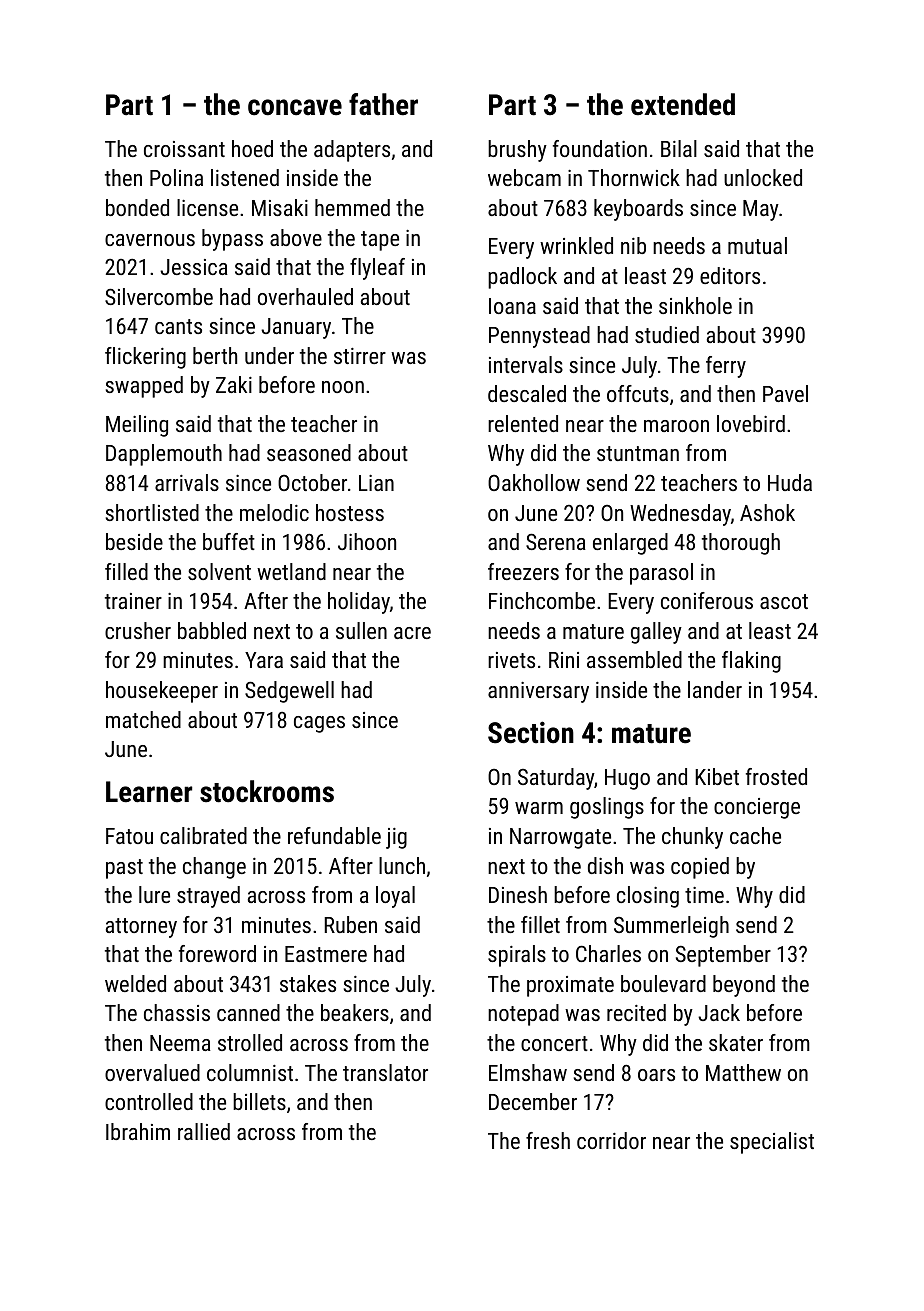  Describe the element at coordinates (517, 151) in the screenshot. I see `brushy` at that location.
